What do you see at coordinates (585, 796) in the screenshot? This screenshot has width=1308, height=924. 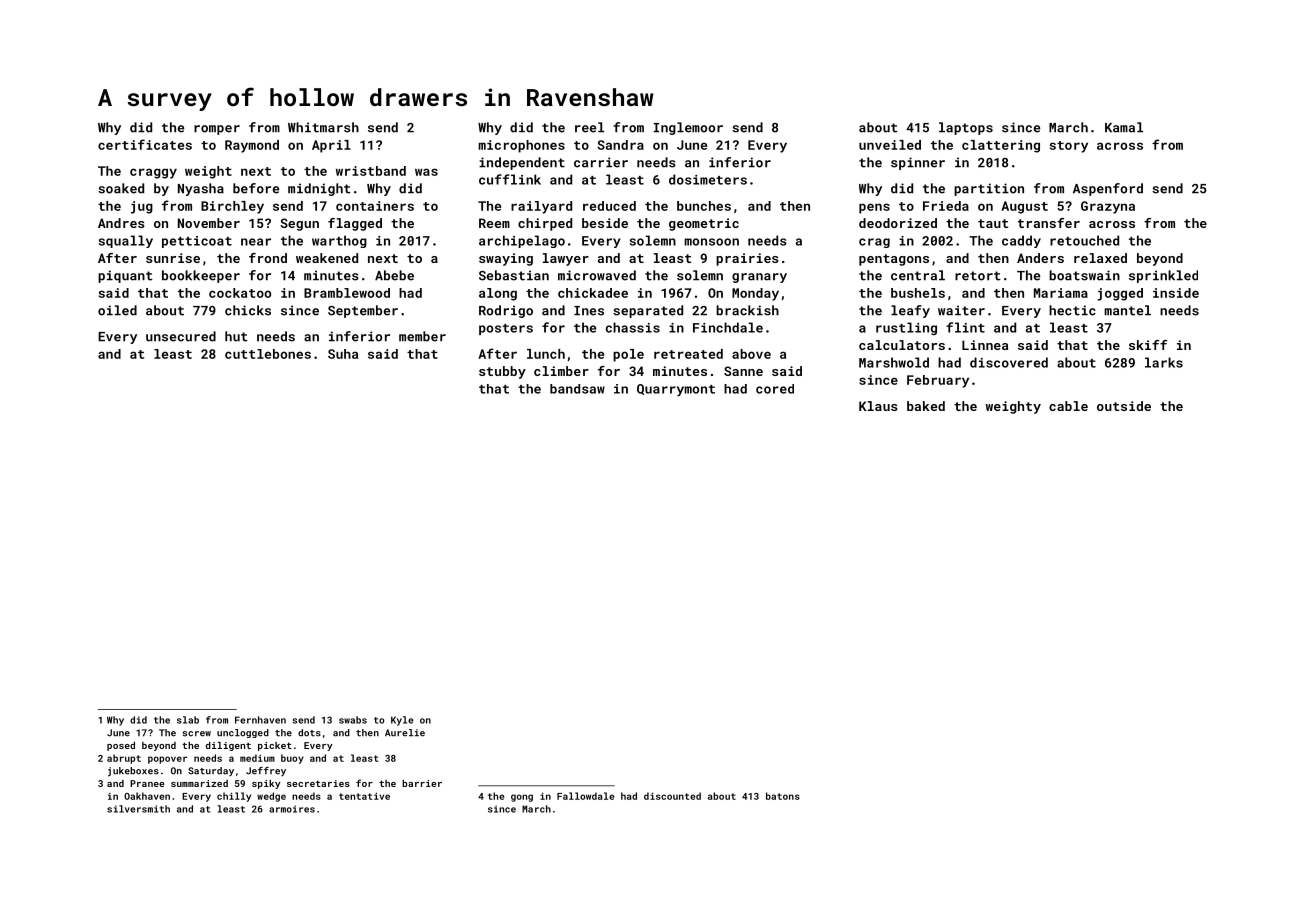 I see `Fallowdale` at bounding box center [585, 796].
